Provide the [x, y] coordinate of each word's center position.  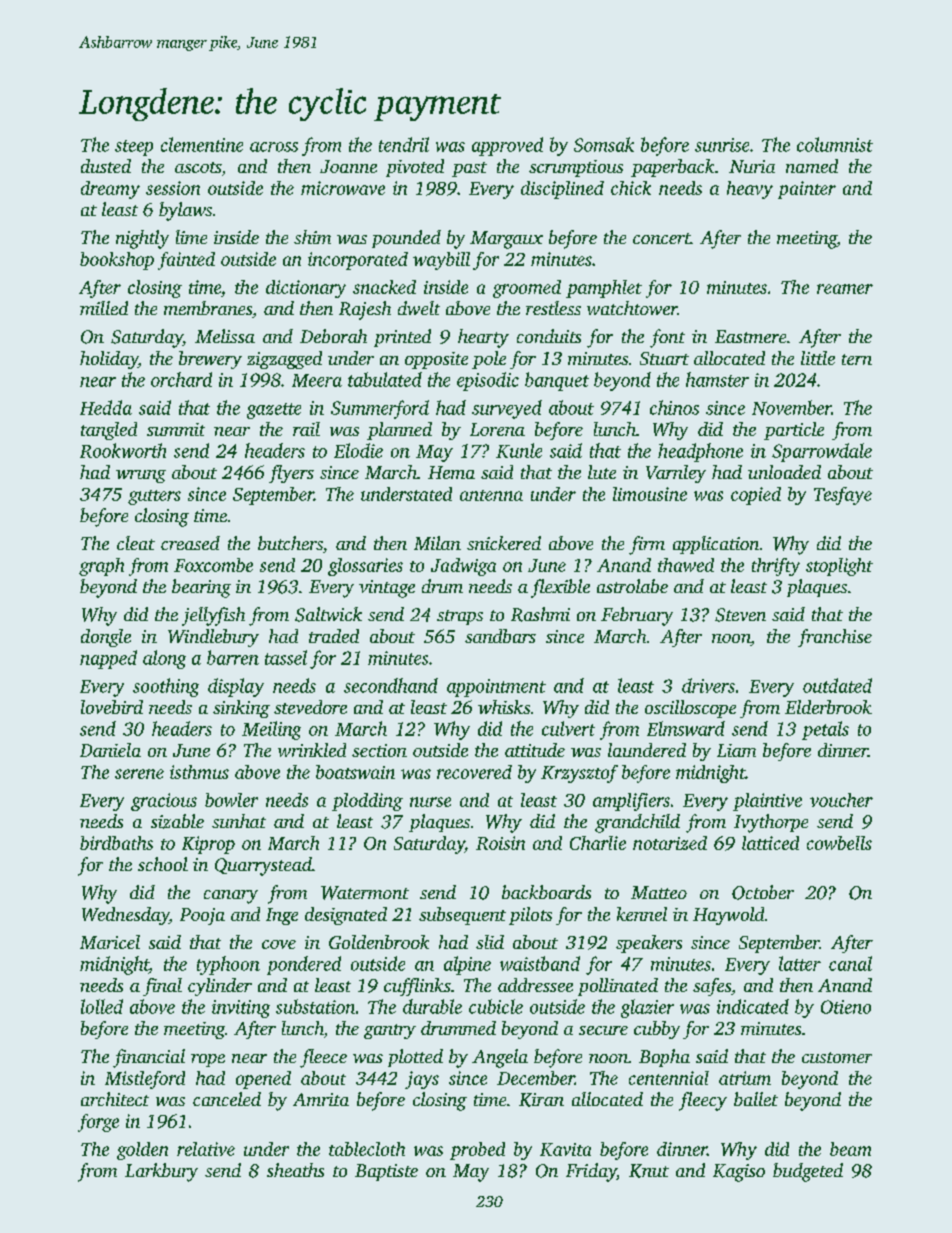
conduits [549, 336]
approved [507, 146]
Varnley [676, 474]
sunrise [722, 145]
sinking [241, 709]
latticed [770, 843]
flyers [291, 474]
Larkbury [161, 1172]
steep [134, 148]
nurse [430, 802]
